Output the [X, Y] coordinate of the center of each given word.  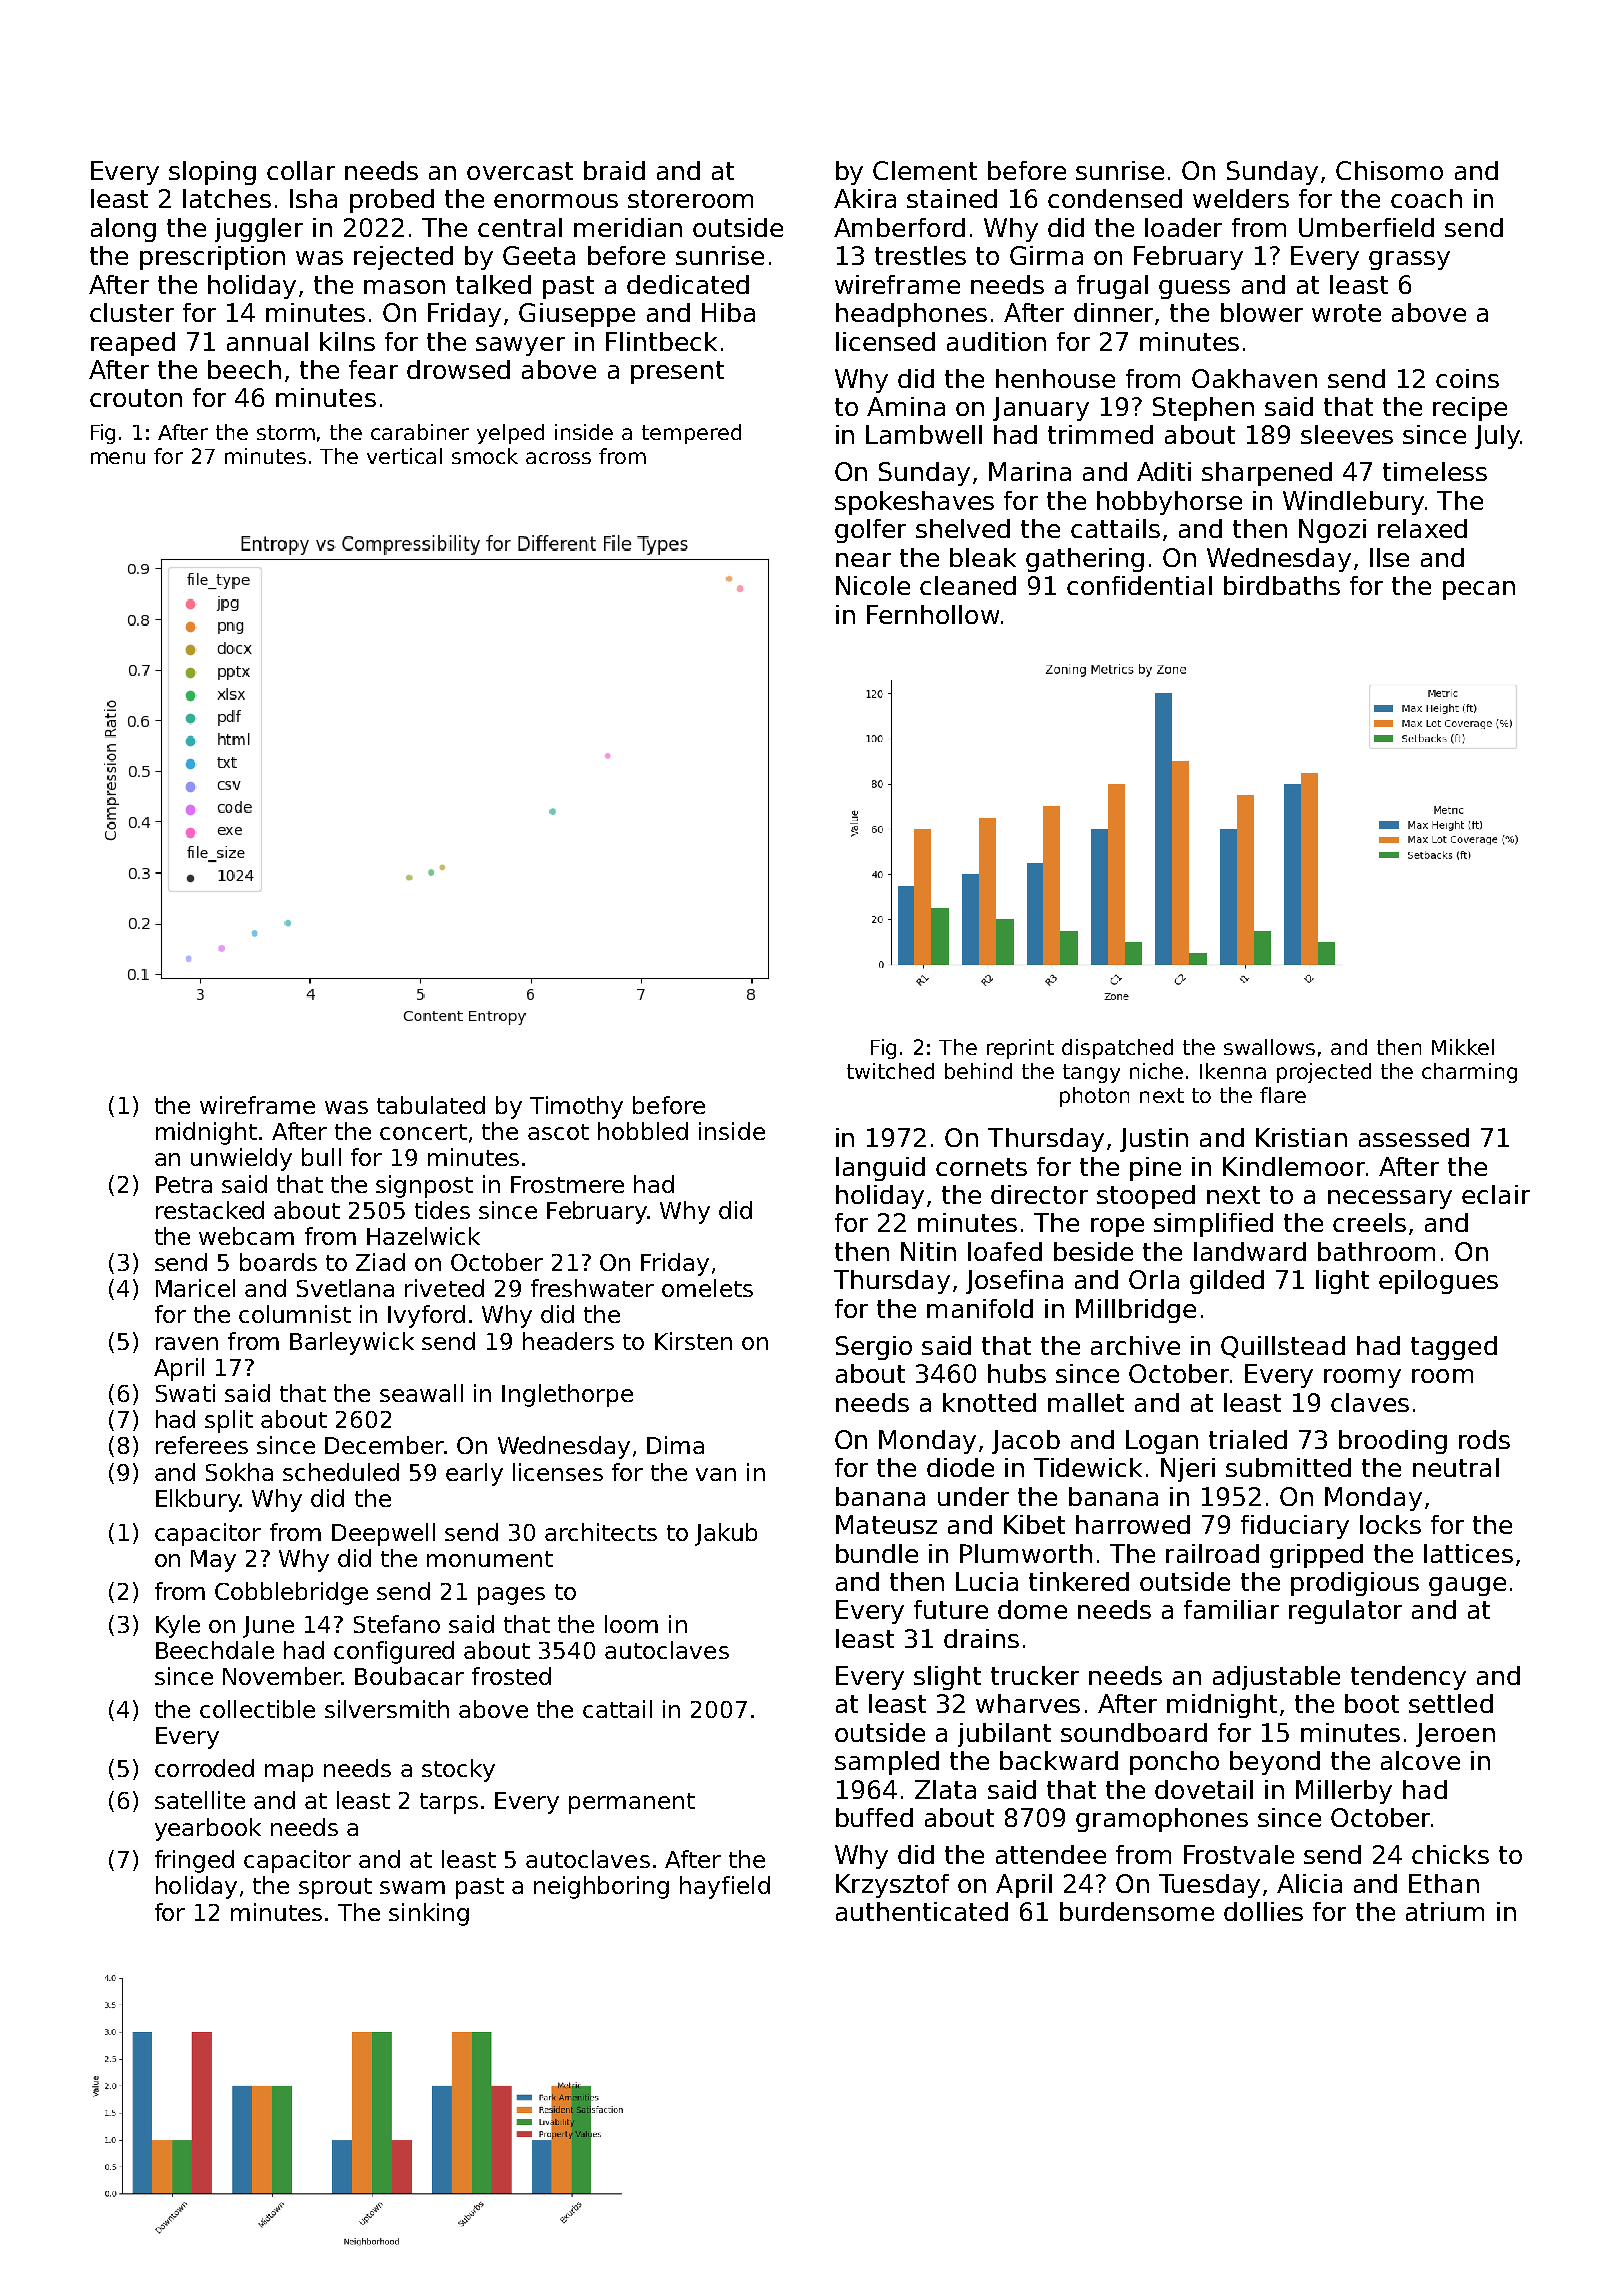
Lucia [987, 1581]
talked [493, 284]
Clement [925, 170]
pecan [1479, 590]
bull [321, 1157]
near [863, 560]
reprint [1020, 1049]
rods [1484, 1439]
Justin [1154, 1140]
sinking [429, 1914]
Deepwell [383, 1534]
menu [118, 458]
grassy [1409, 260]
